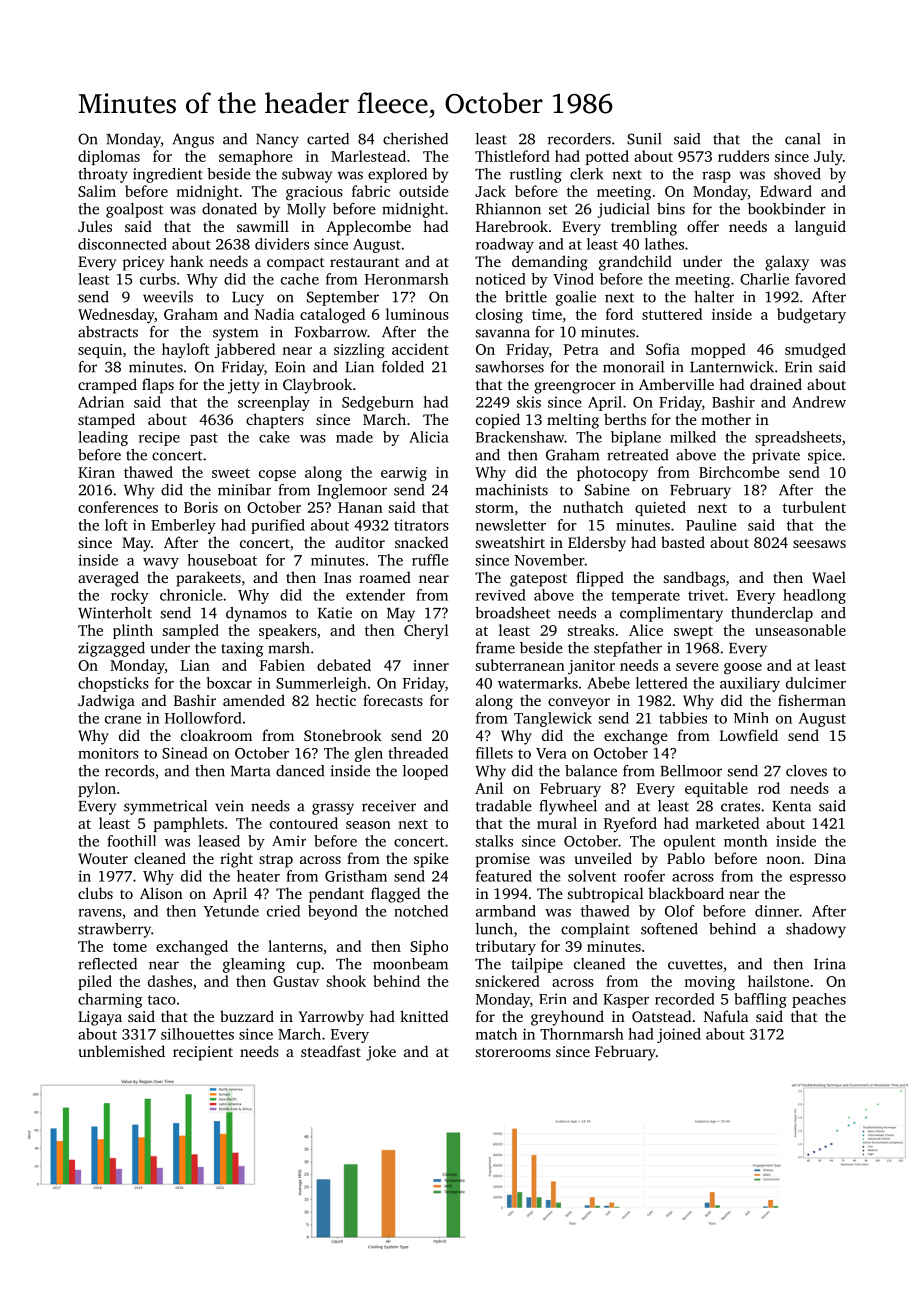 The height and width of the screenshot is (1308, 924). I want to click on crane, so click(123, 720).
